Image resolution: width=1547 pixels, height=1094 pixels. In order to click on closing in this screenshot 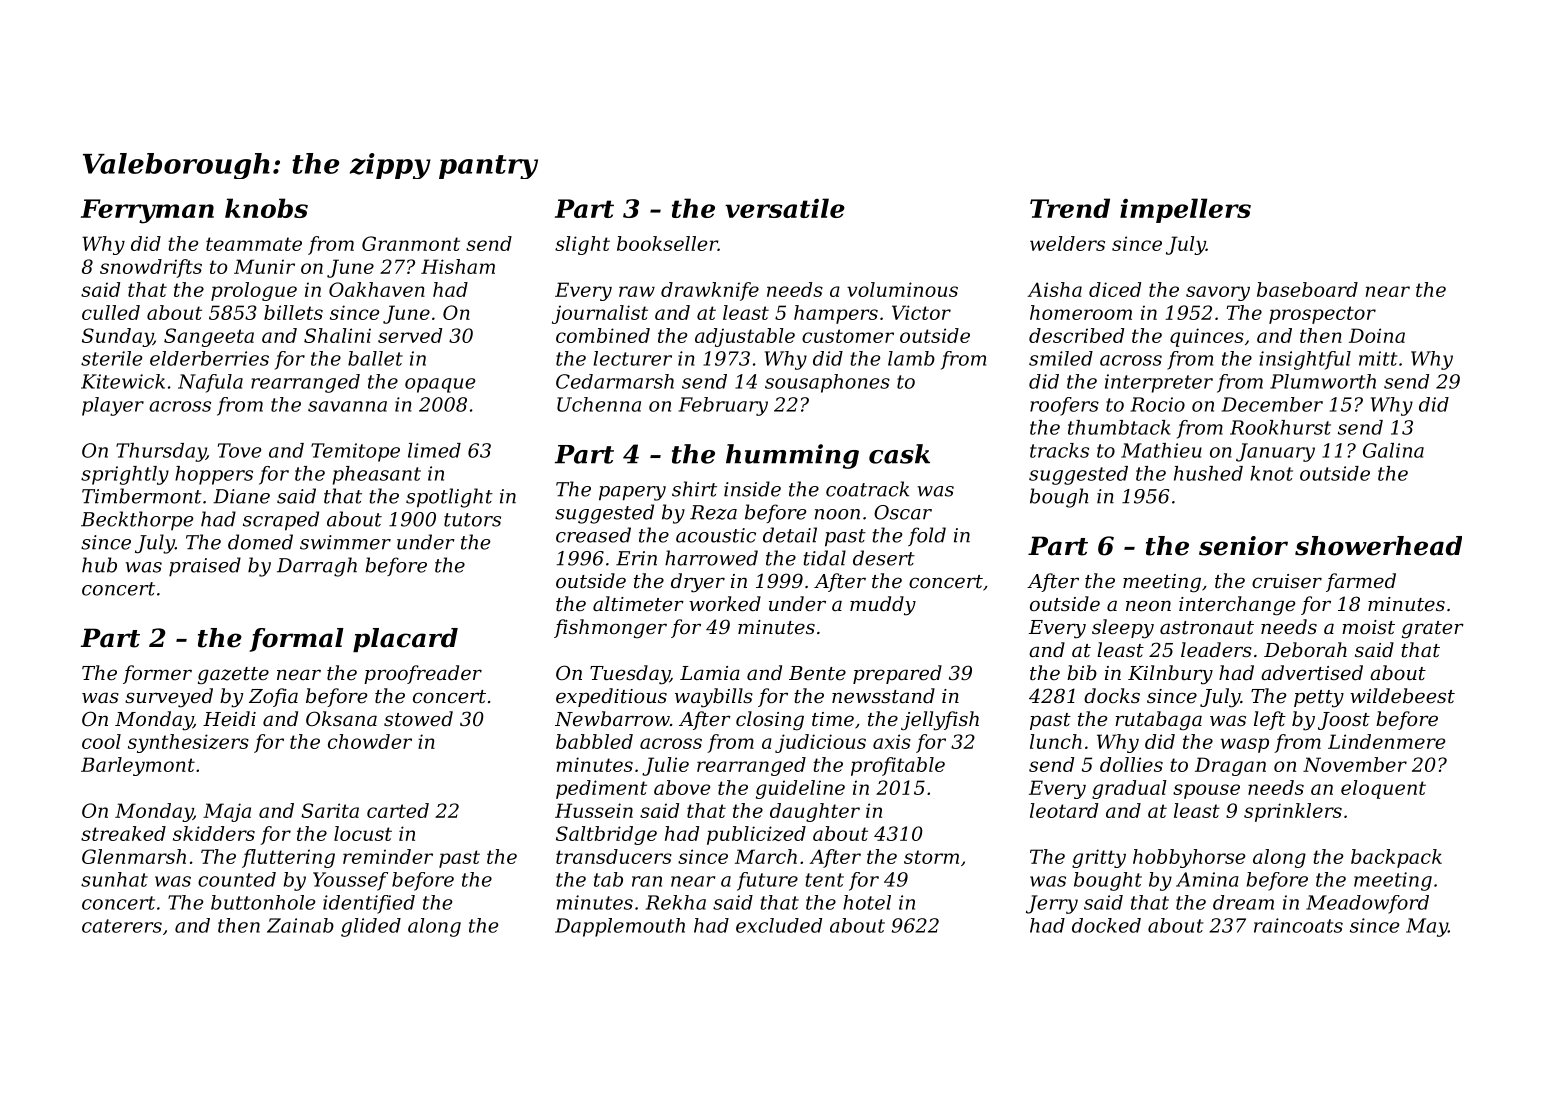, I will do `click(770, 721)`.
